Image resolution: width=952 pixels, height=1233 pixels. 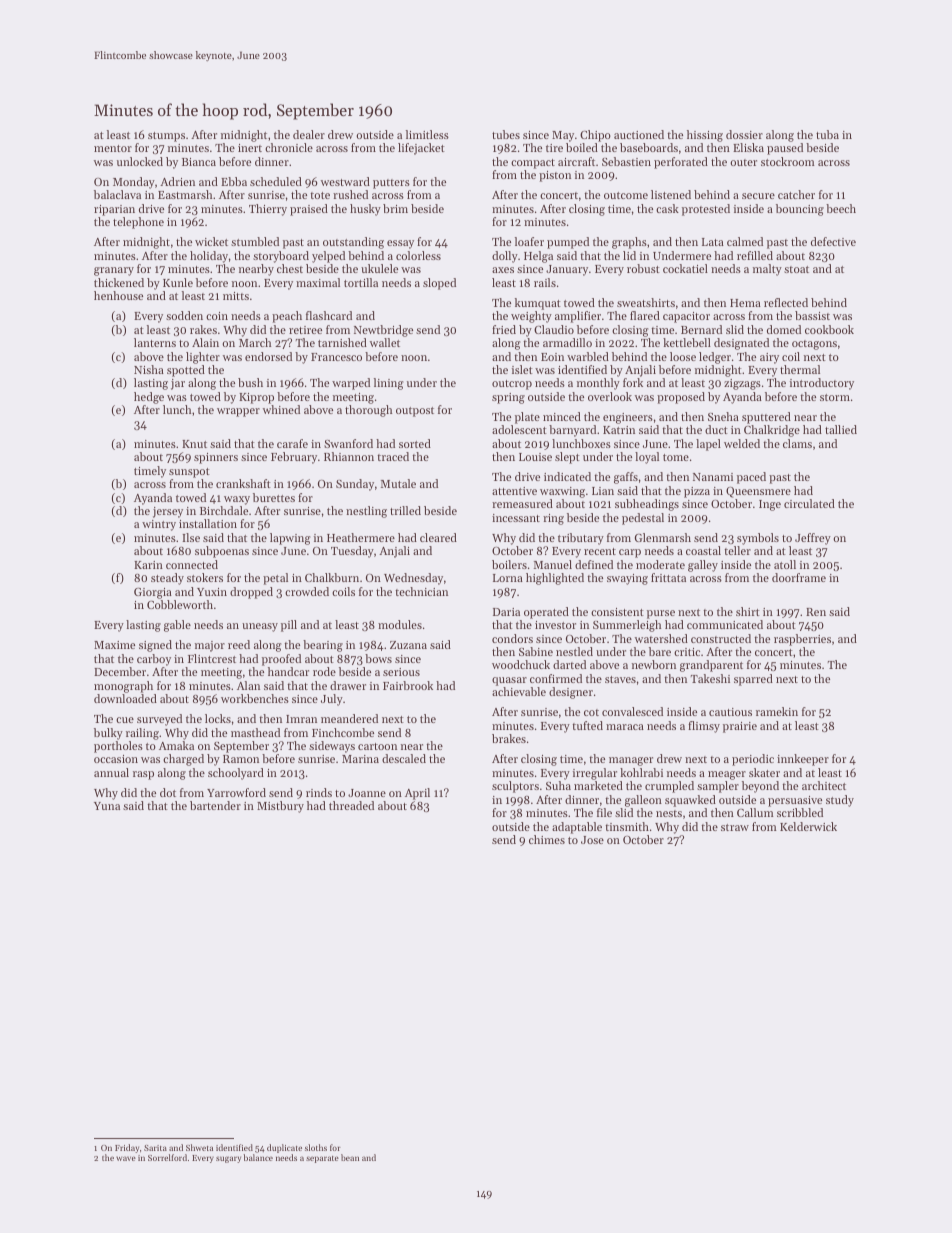 What do you see at coordinates (138, 223) in the image?
I see `telephone` at bounding box center [138, 223].
